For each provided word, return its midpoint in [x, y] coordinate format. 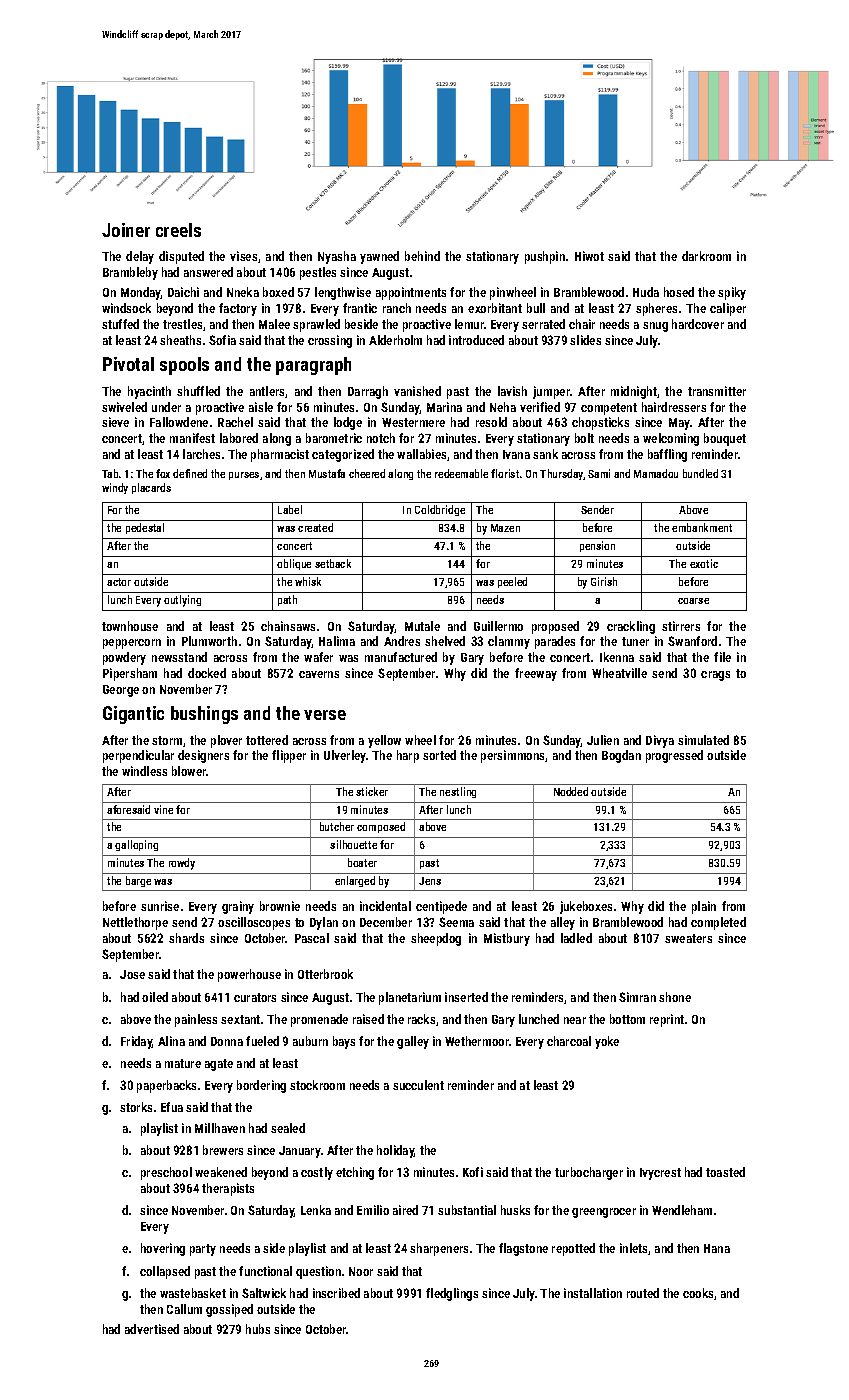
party [203, 1250]
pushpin [545, 257]
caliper [728, 309]
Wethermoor [477, 1041]
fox [163, 473]
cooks [698, 1293]
